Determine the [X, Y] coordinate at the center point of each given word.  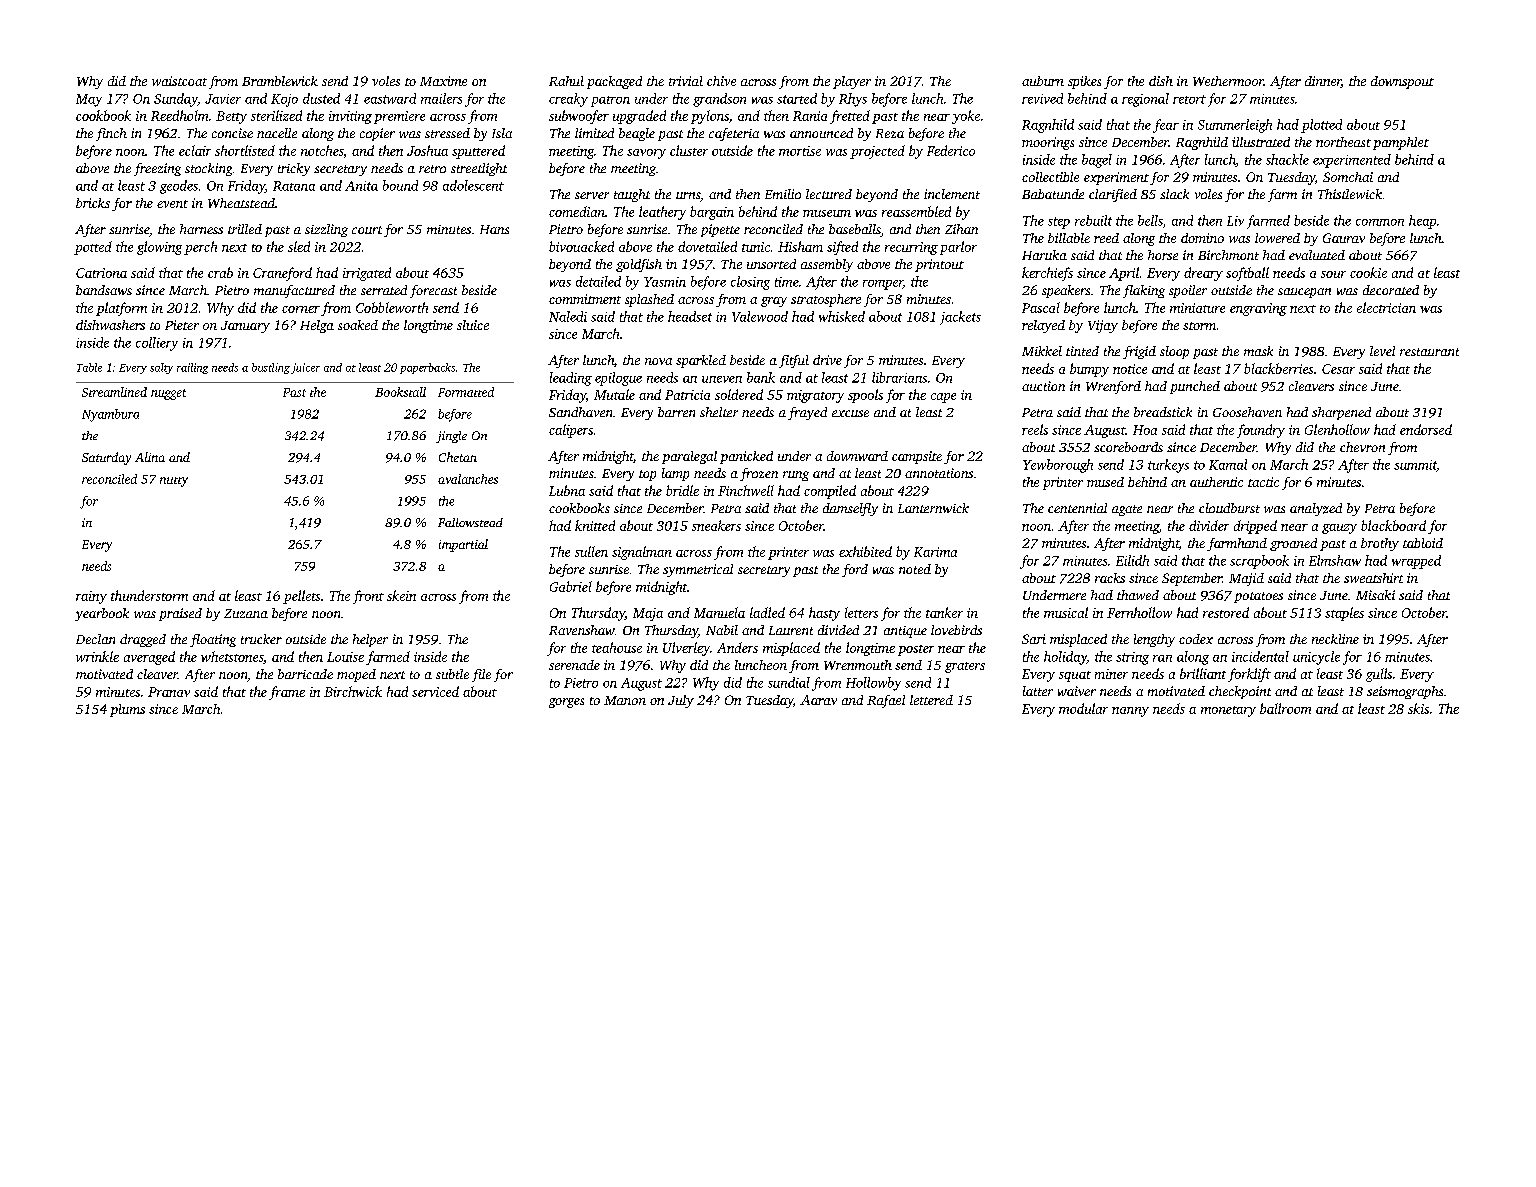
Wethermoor [1228, 81]
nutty [174, 482]
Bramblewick [280, 81]
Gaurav [1344, 238]
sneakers [716, 525]
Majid [1246, 579]
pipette [720, 230]
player [852, 82]
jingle [451, 437]
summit [1415, 466]
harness [201, 229]
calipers [571, 431]
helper [370, 640]
